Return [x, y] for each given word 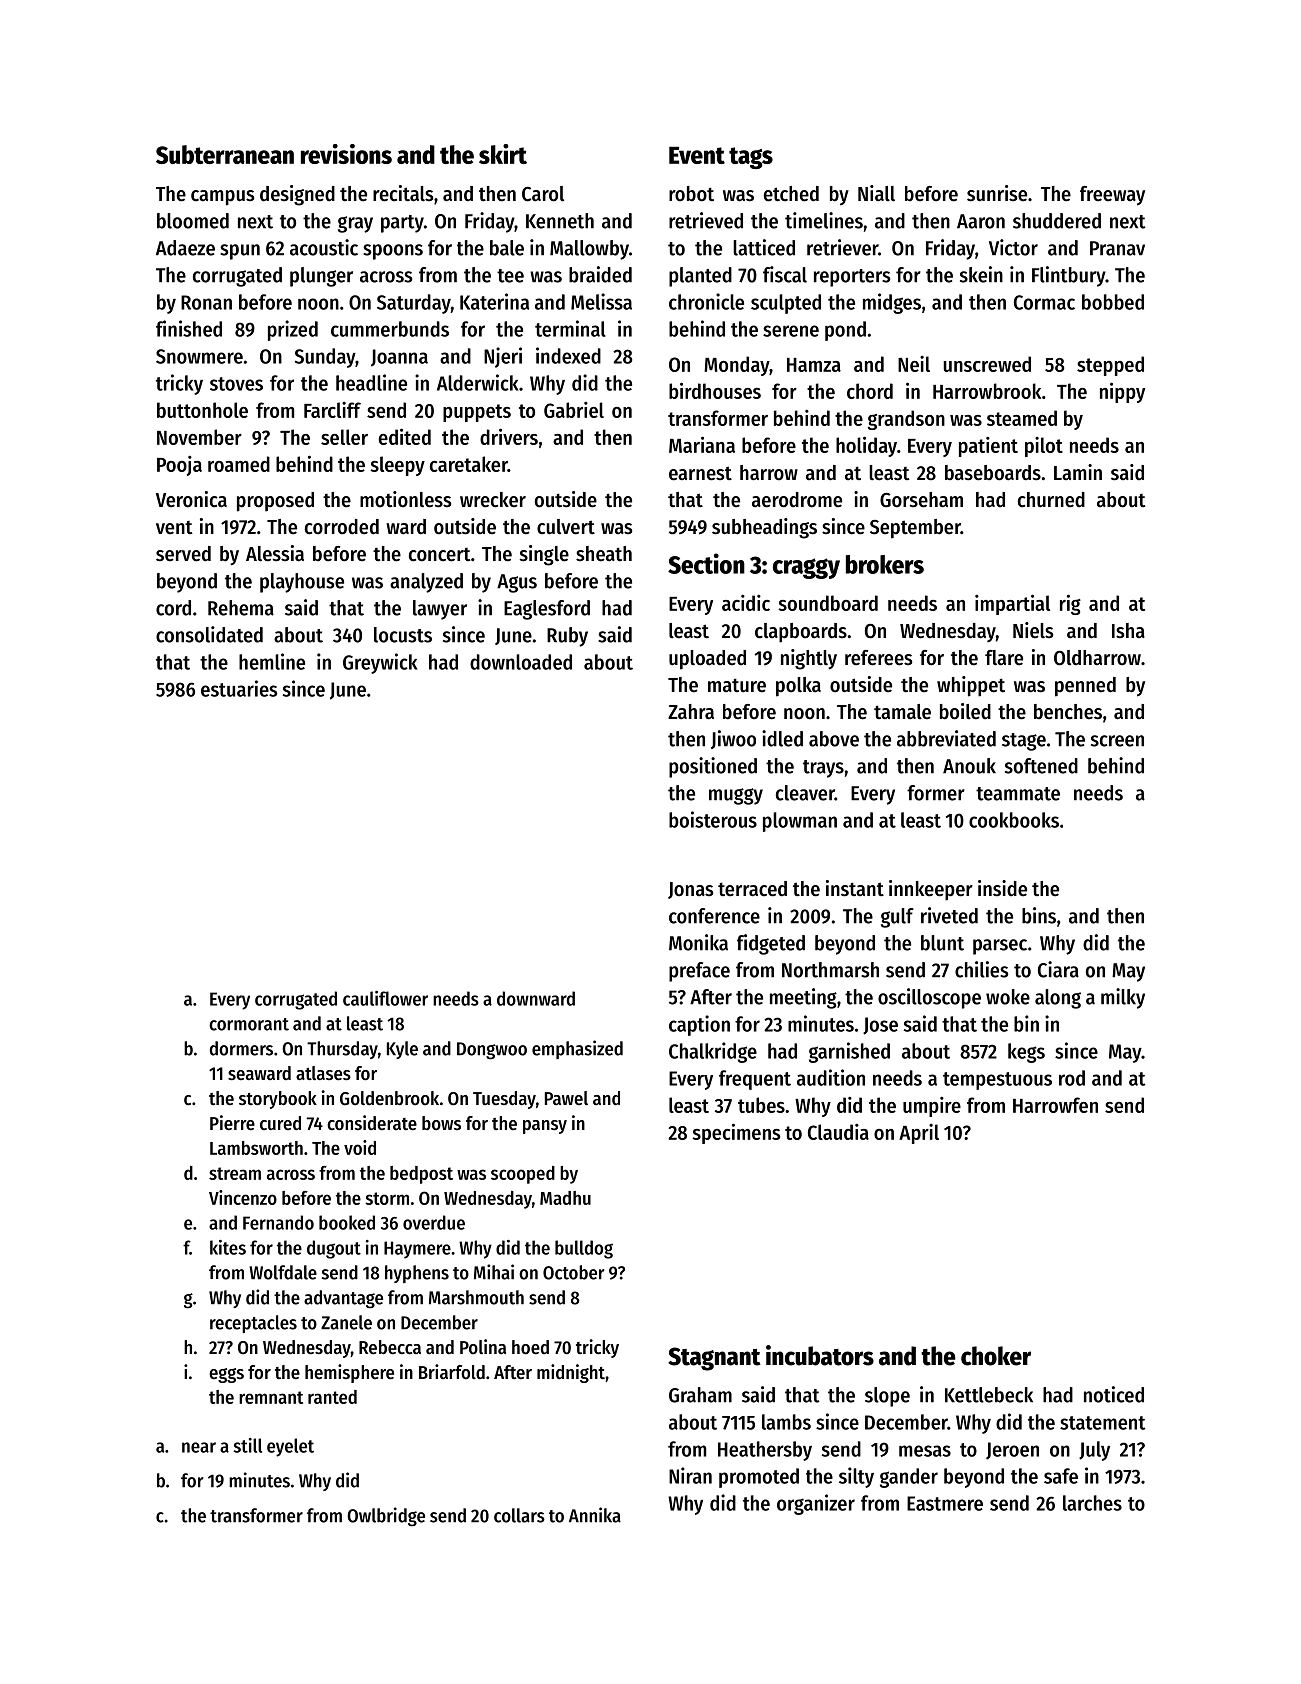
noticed [1114, 1394]
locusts [403, 635]
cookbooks [1014, 820]
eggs [226, 1375]
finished [189, 328]
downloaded [521, 662]
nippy [1122, 392]
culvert [566, 527]
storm [387, 1198]
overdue [434, 1222]
